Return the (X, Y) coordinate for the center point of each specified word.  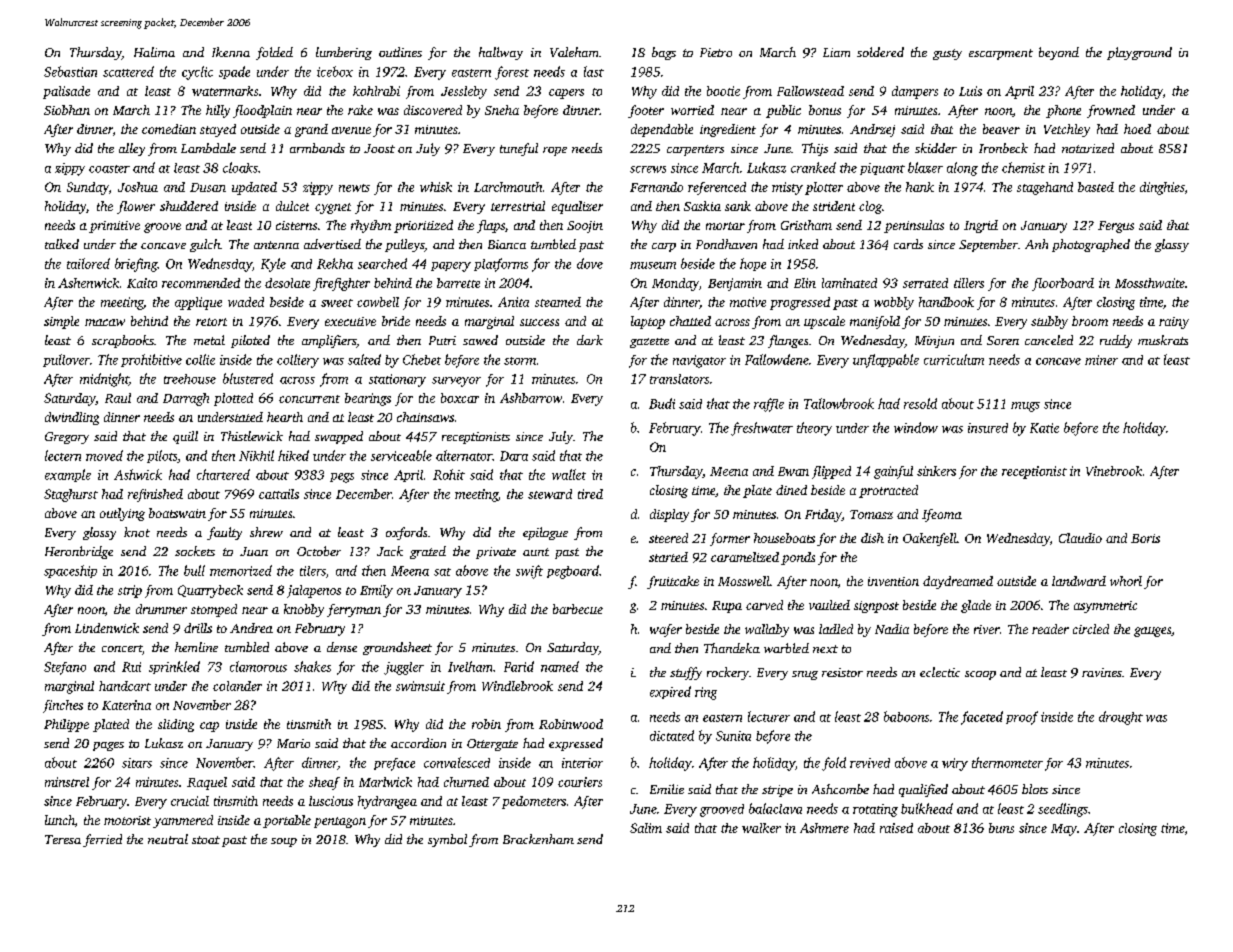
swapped (339, 437)
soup (284, 842)
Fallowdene (777, 359)
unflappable (886, 361)
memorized (241, 570)
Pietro (716, 52)
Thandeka (732, 648)
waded (246, 302)
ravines (1102, 672)
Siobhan (67, 110)
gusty (947, 54)
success (539, 322)
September (988, 245)
